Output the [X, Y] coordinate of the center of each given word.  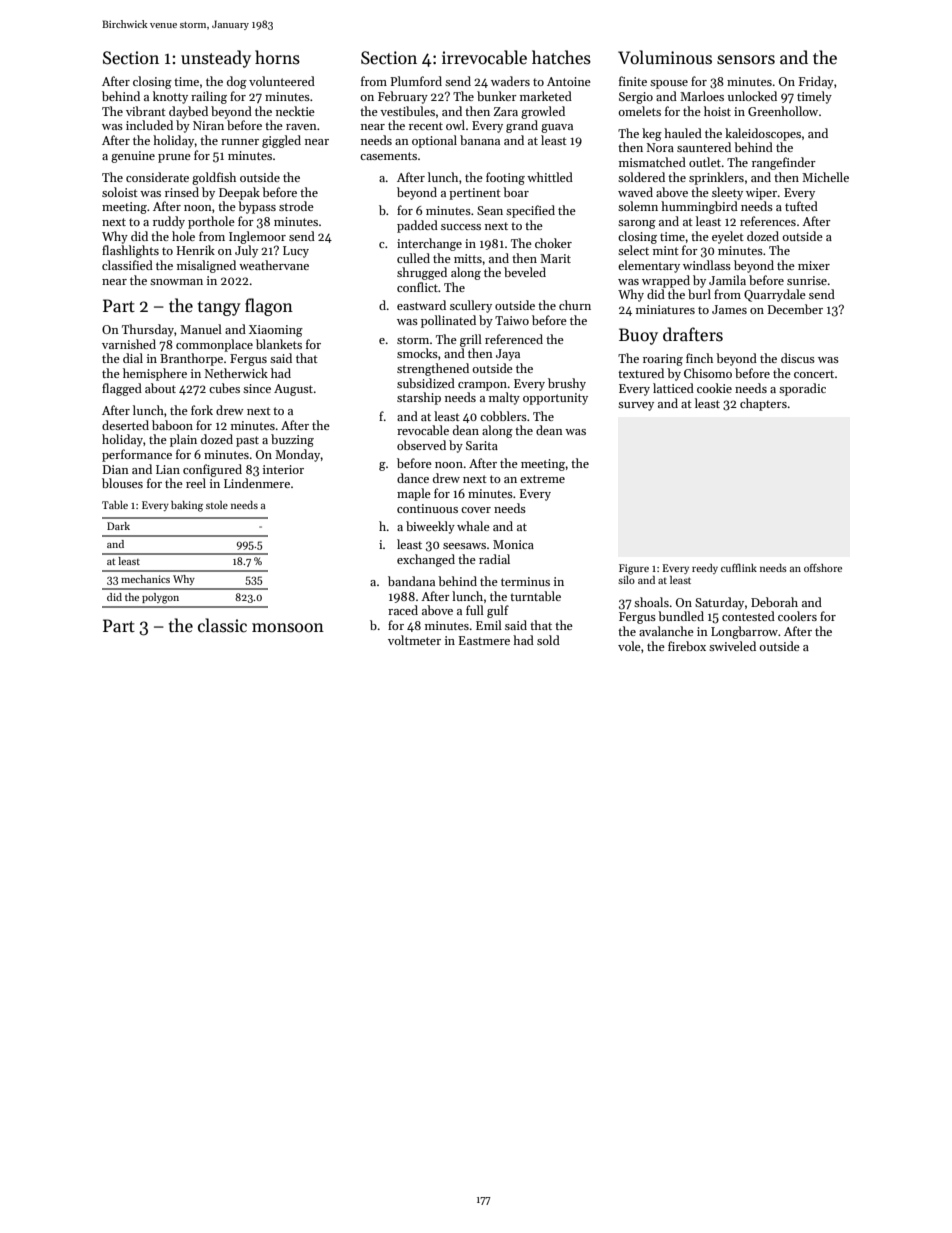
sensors [746, 60]
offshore [823, 568]
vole [629, 646]
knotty [170, 97]
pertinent [475, 194]
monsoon [288, 628]
